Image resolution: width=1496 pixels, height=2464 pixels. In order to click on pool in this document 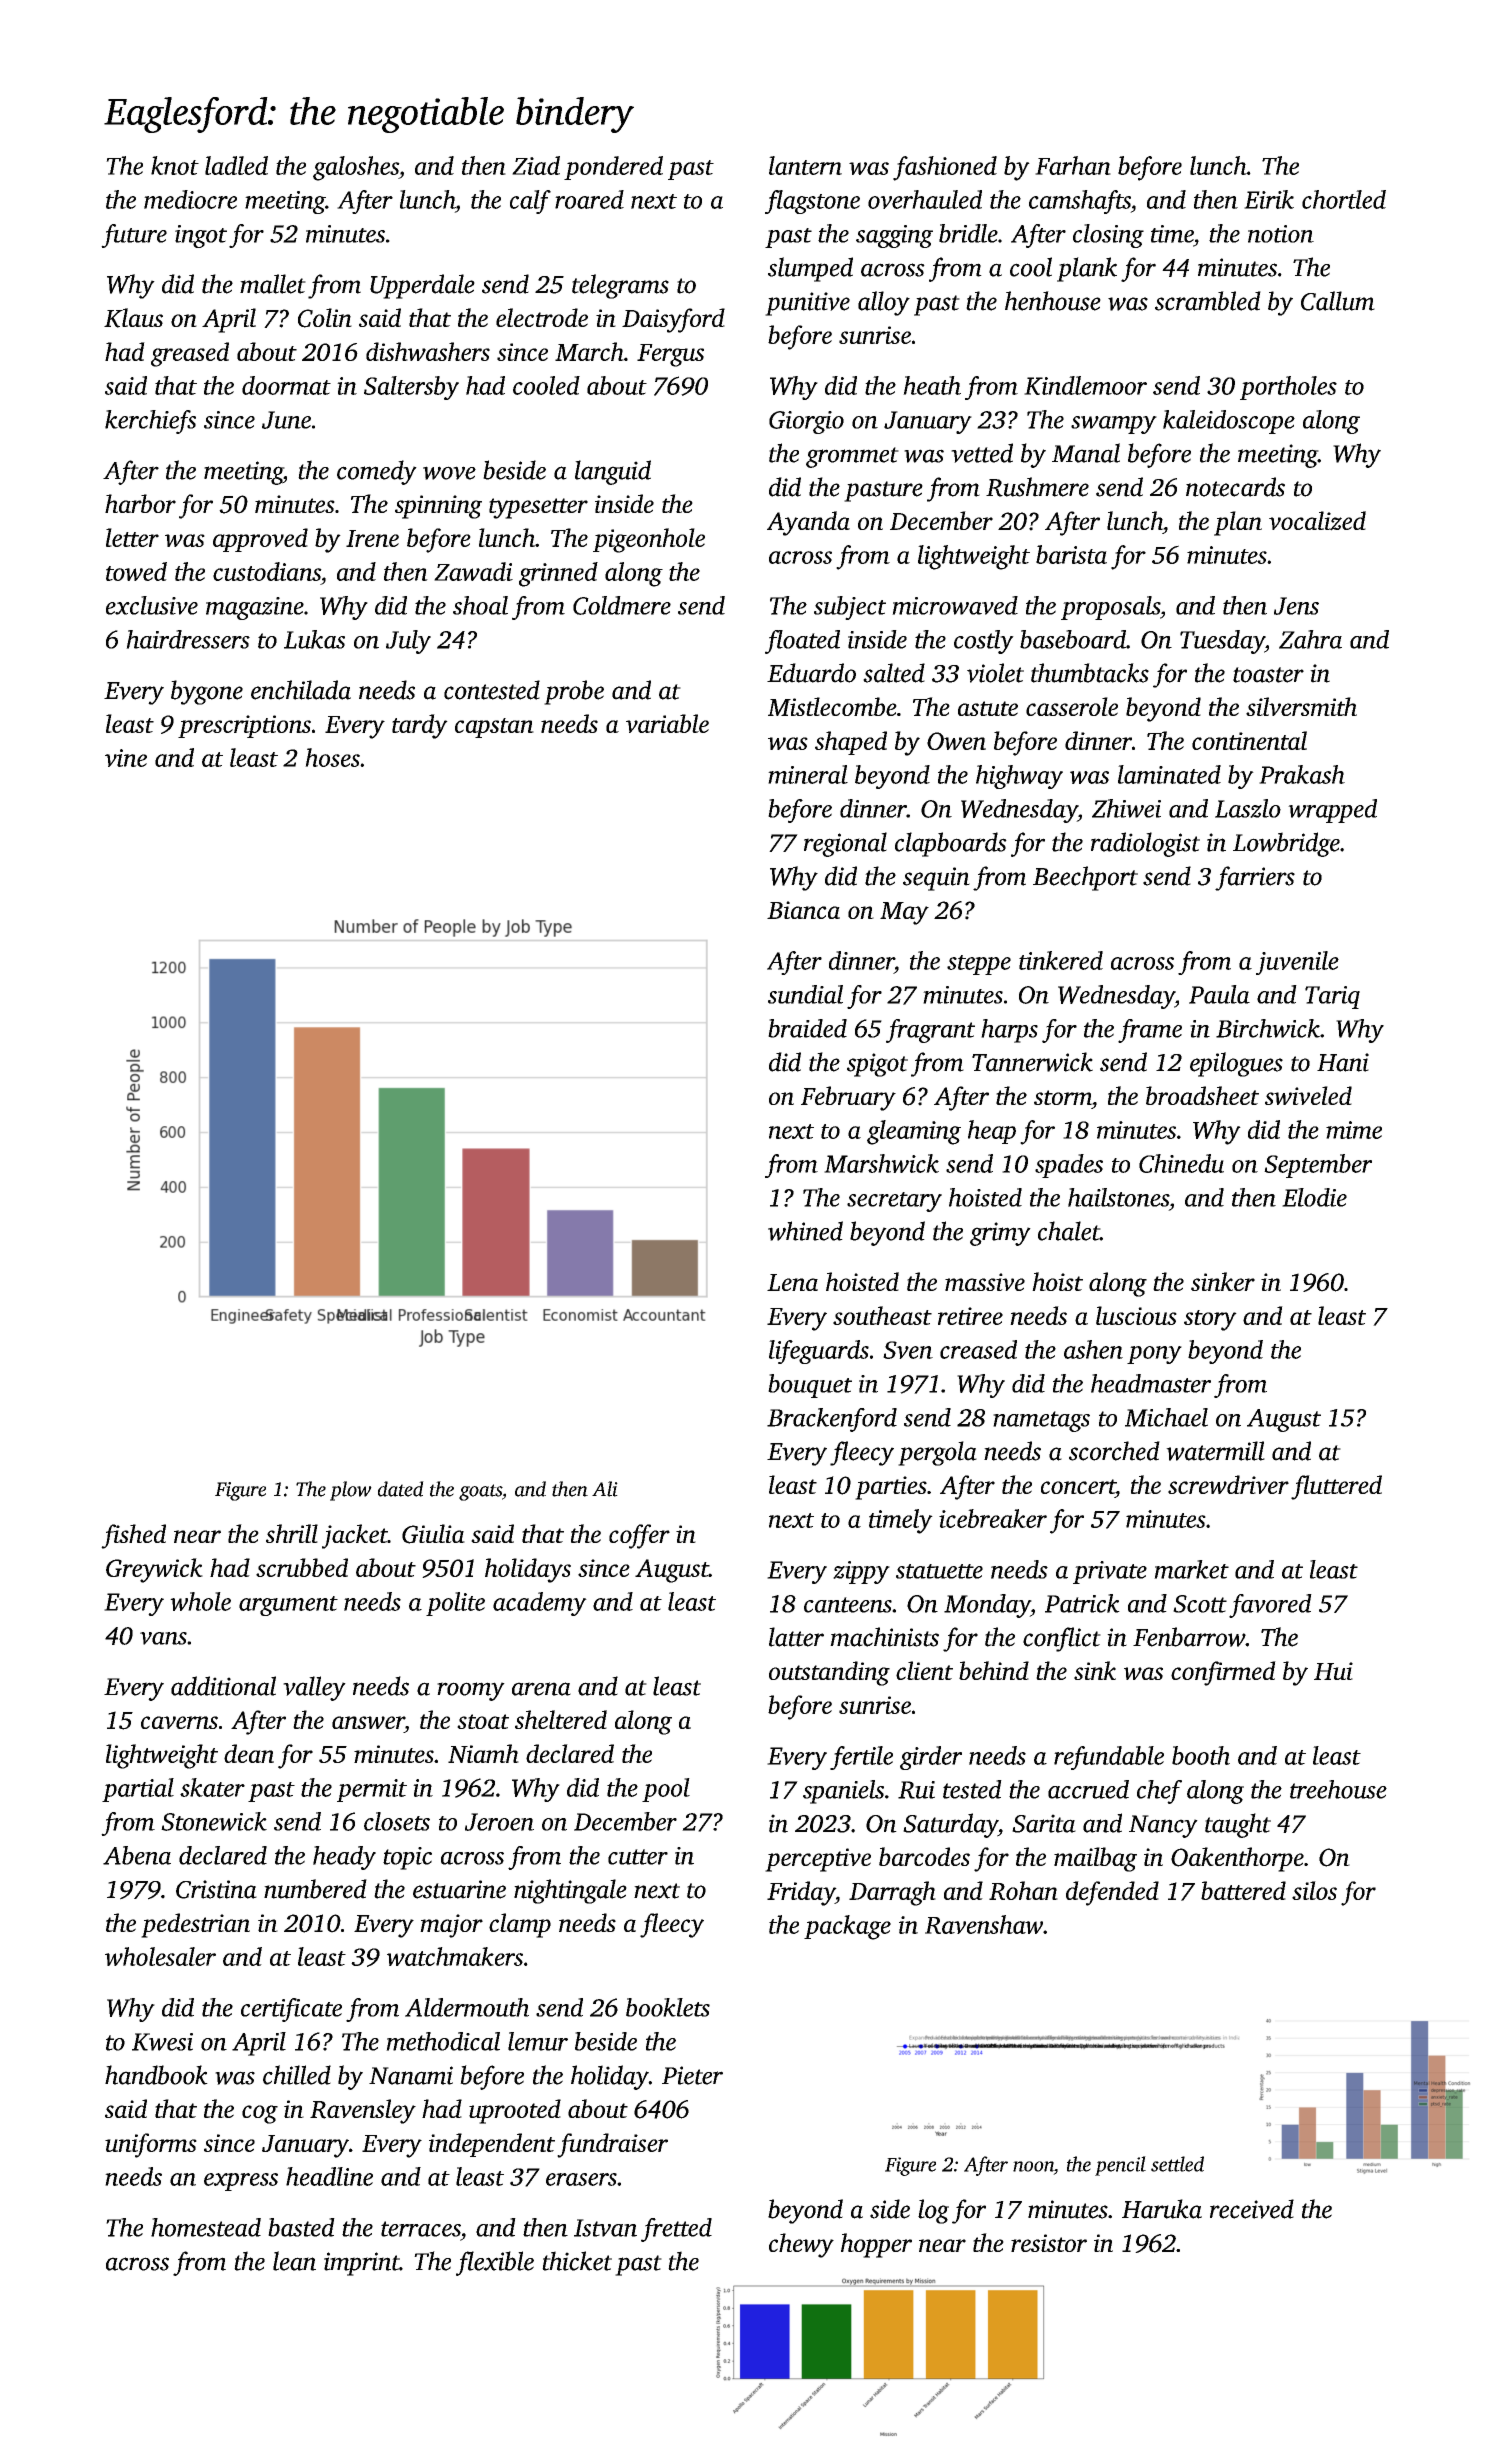, I will do `click(666, 1790)`.
